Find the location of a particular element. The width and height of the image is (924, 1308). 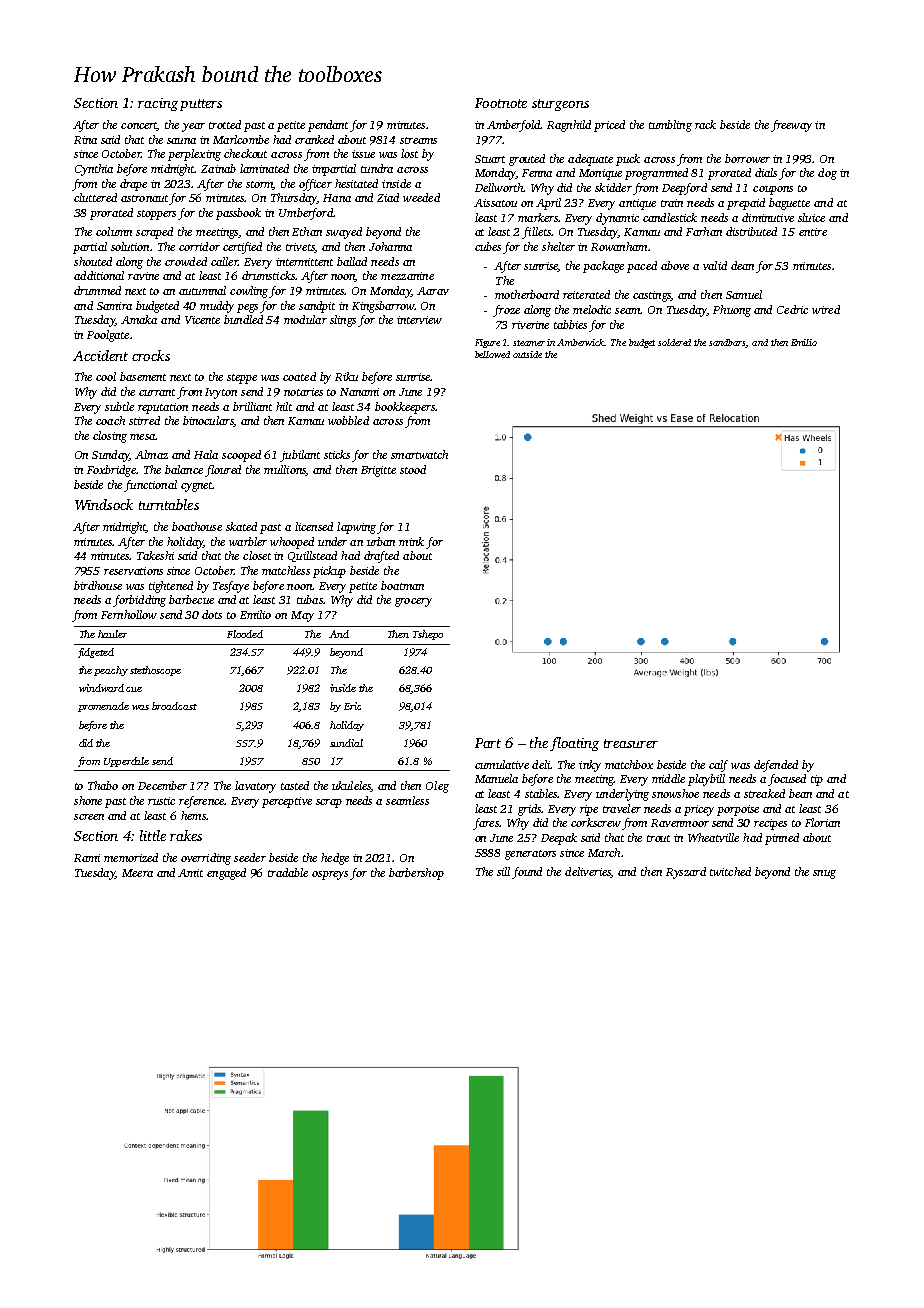

lavatory is located at coordinates (255, 787).
